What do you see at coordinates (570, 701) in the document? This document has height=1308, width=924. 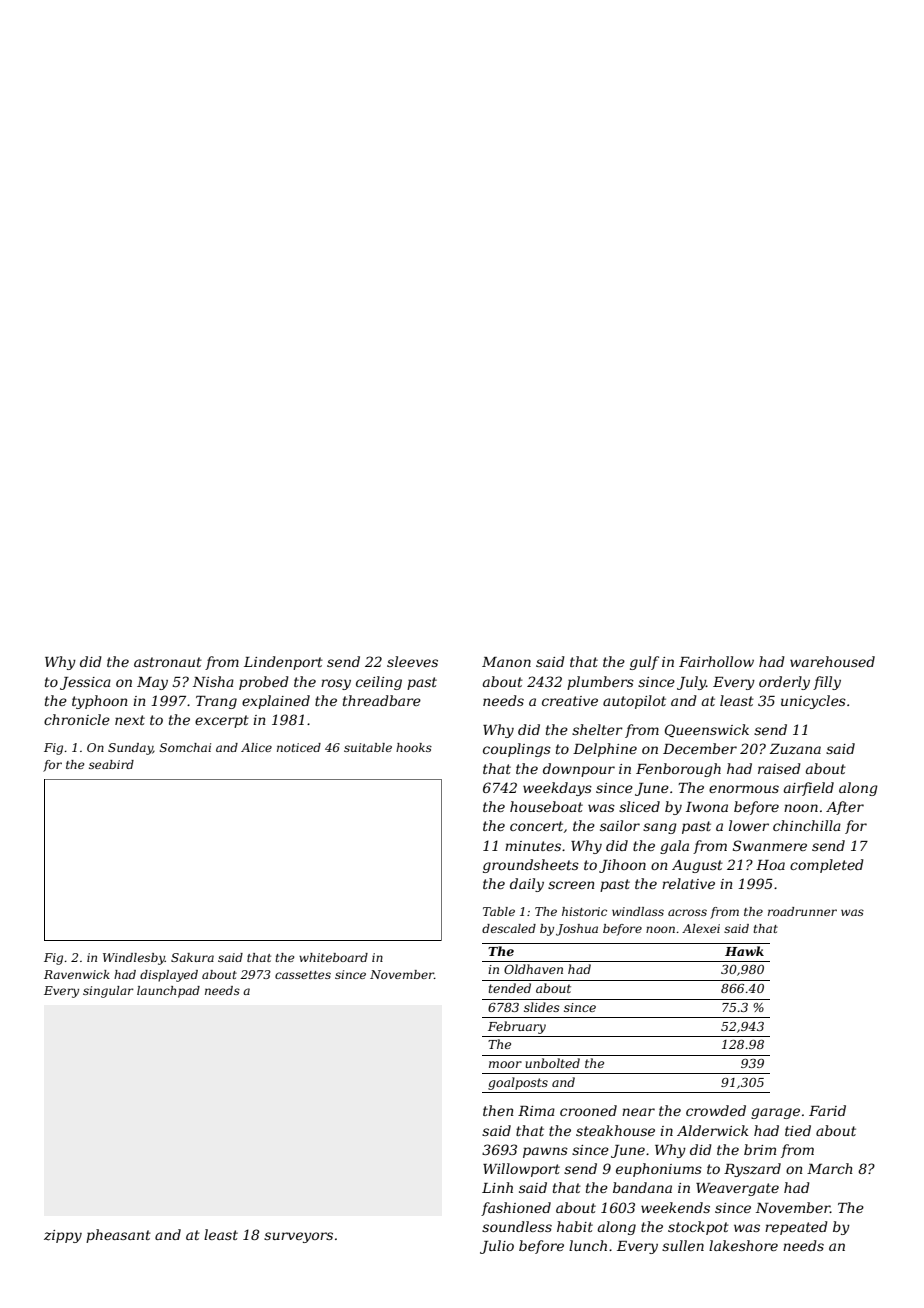 I see `creative` at bounding box center [570, 701].
